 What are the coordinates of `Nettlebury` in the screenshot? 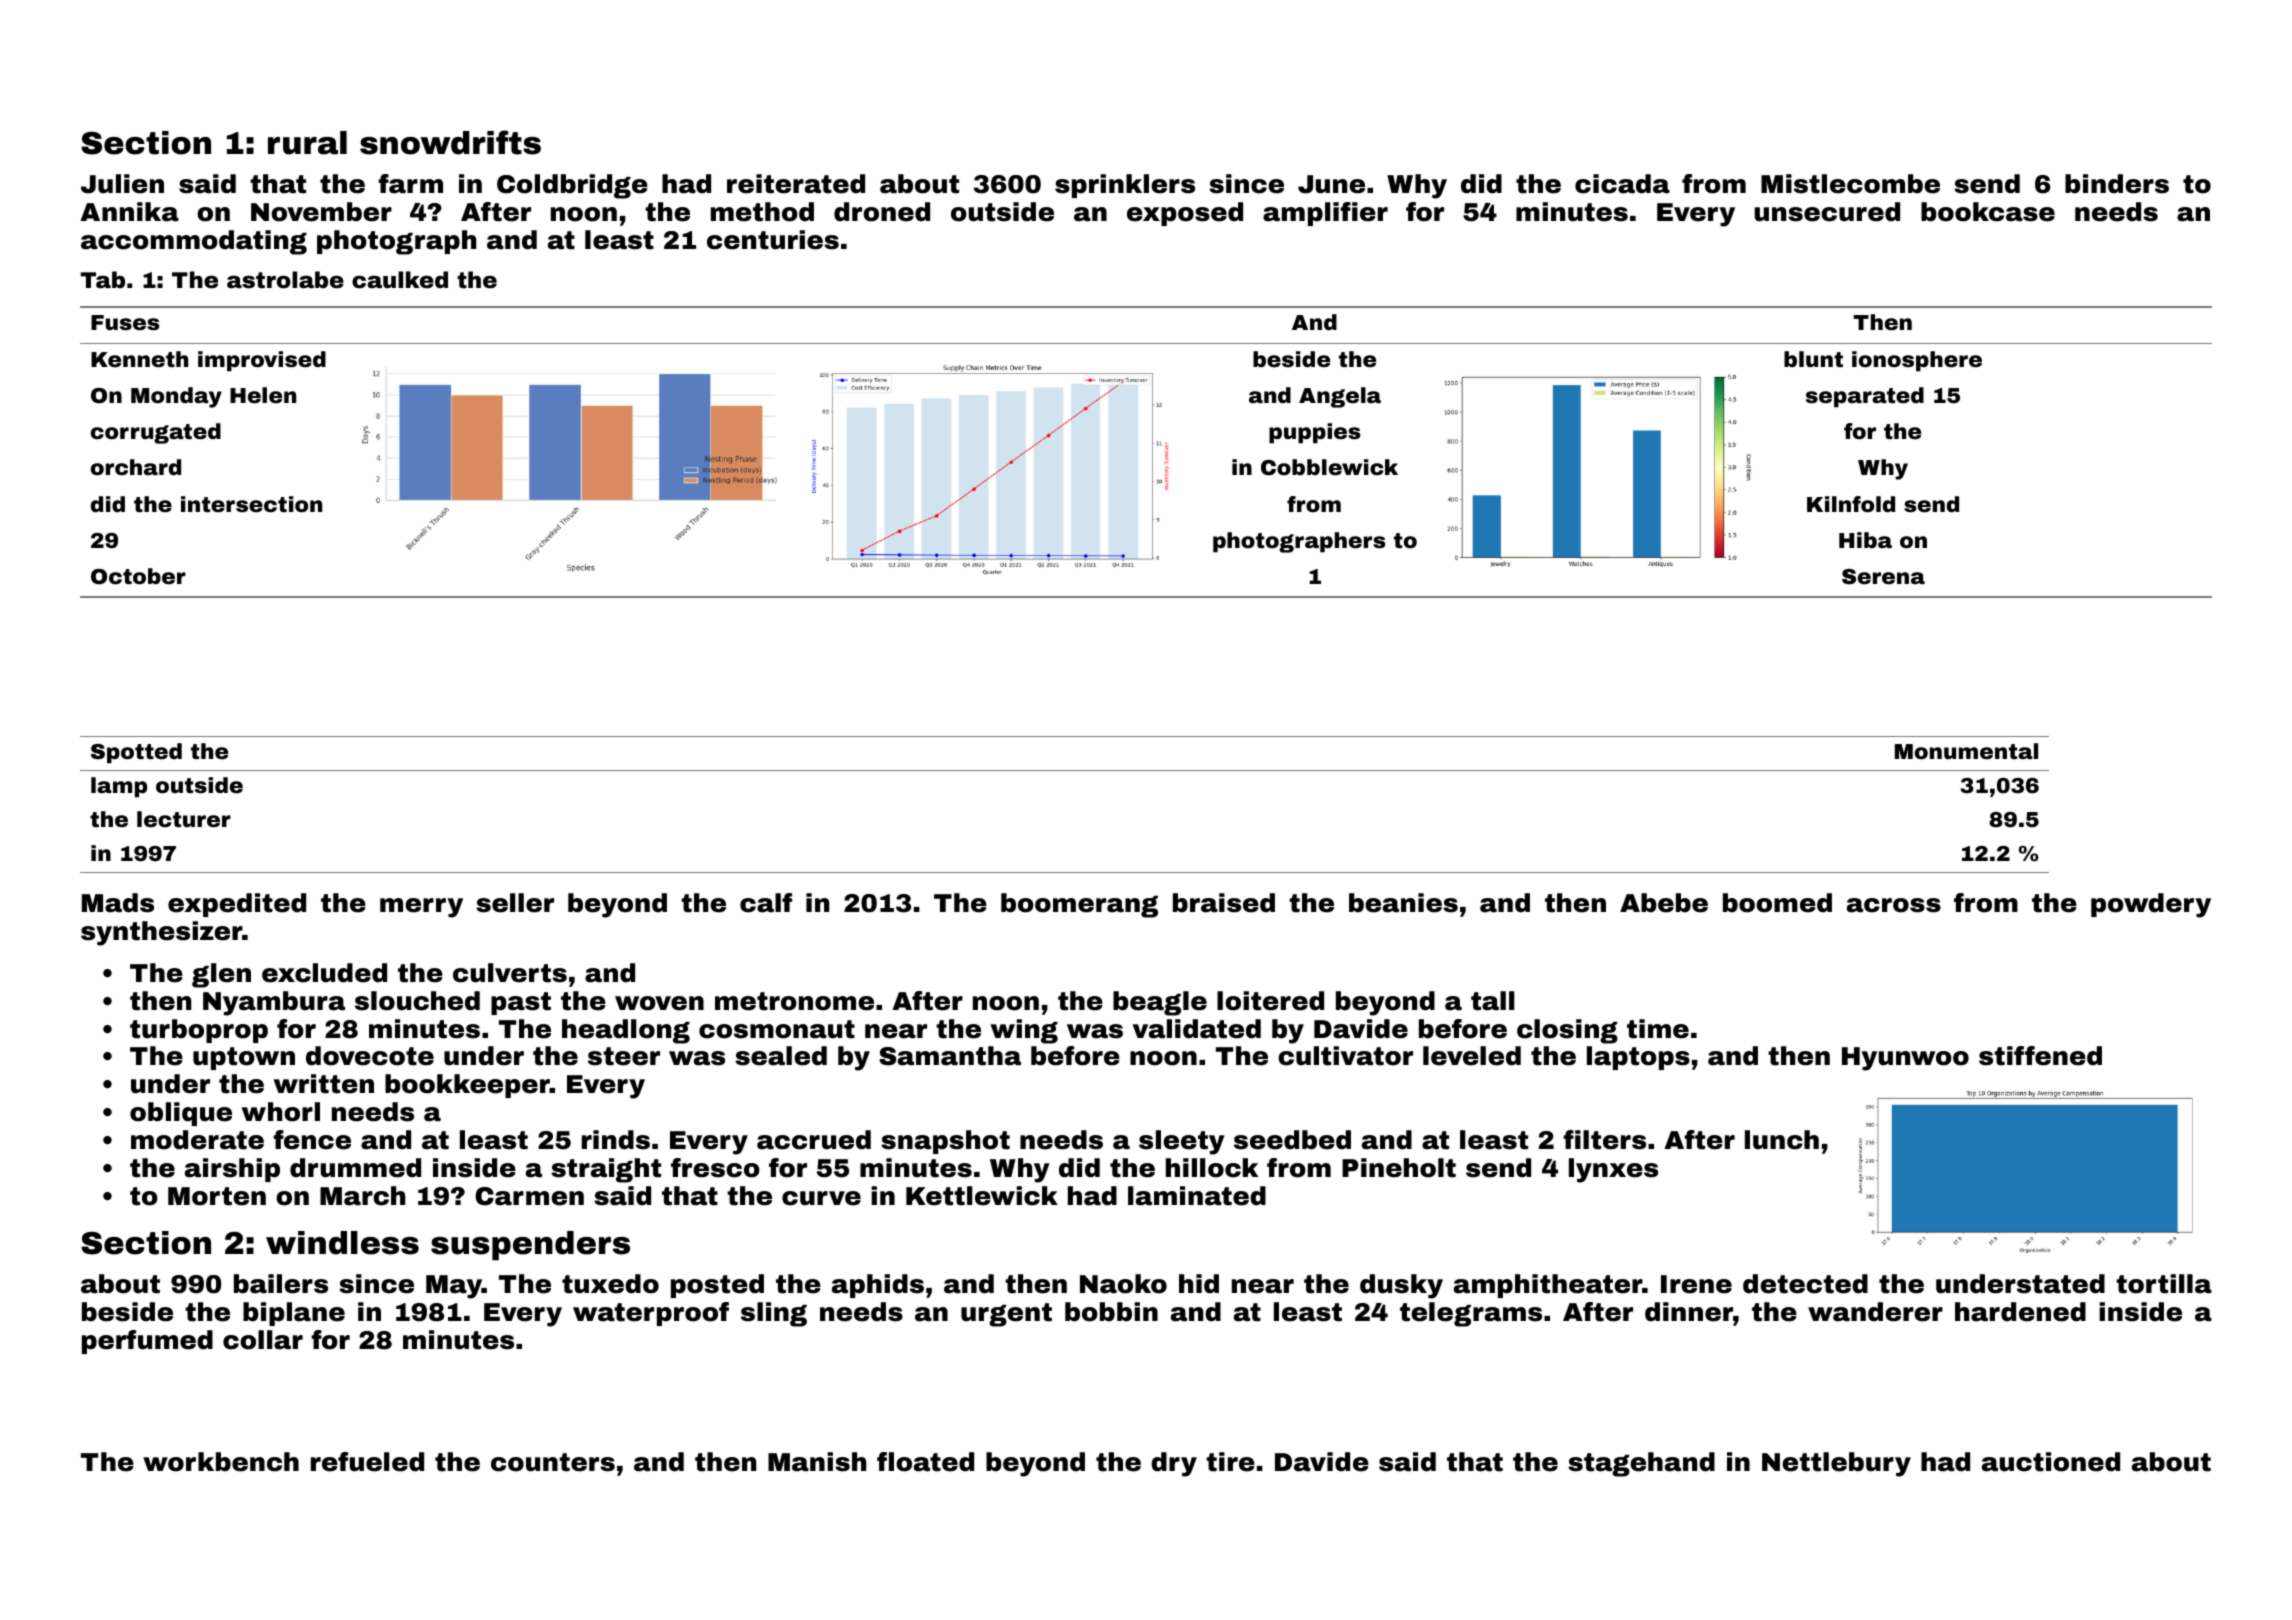 It's located at (1836, 1464).
